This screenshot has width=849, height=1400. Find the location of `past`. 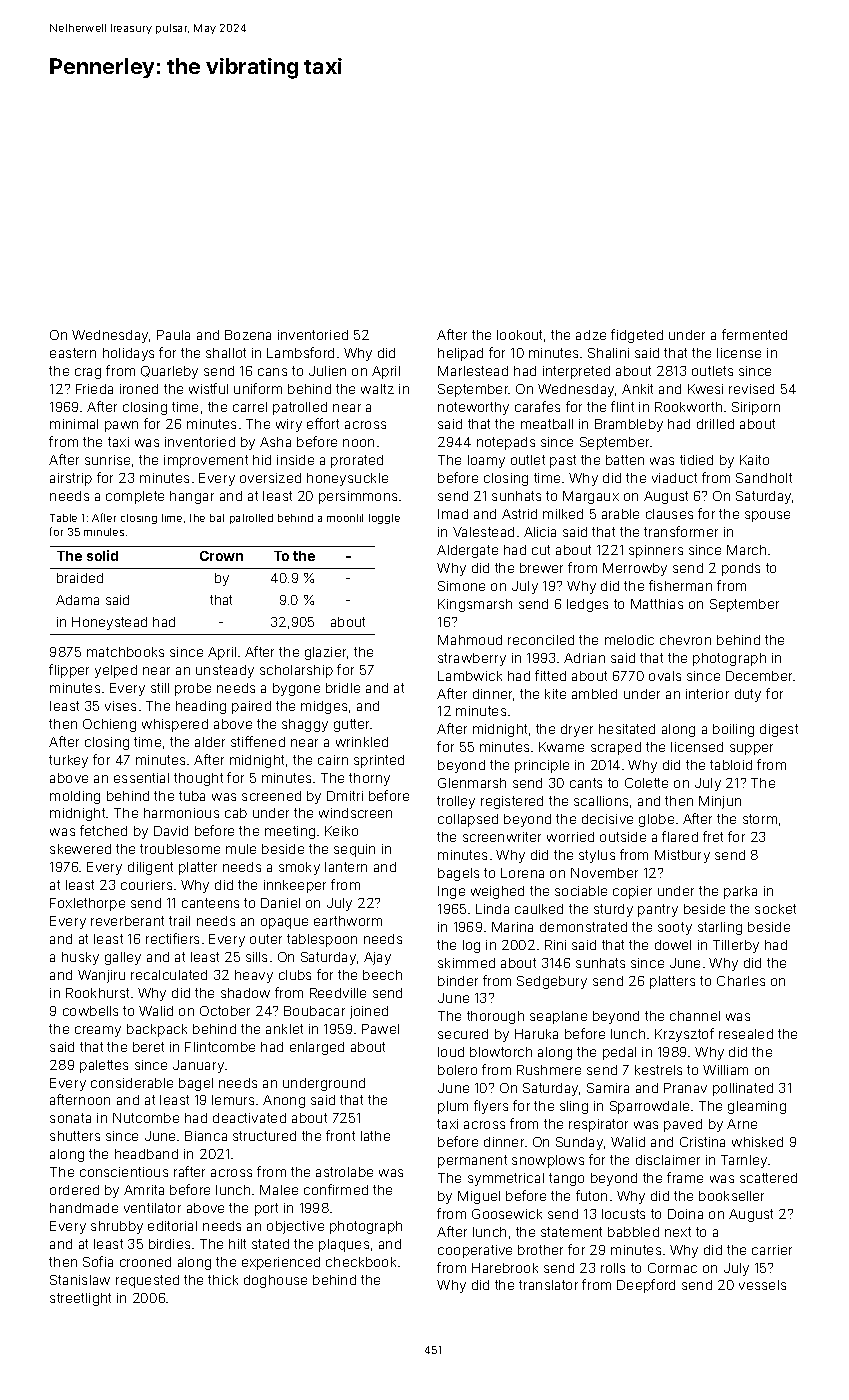

past is located at coordinates (563, 461).
